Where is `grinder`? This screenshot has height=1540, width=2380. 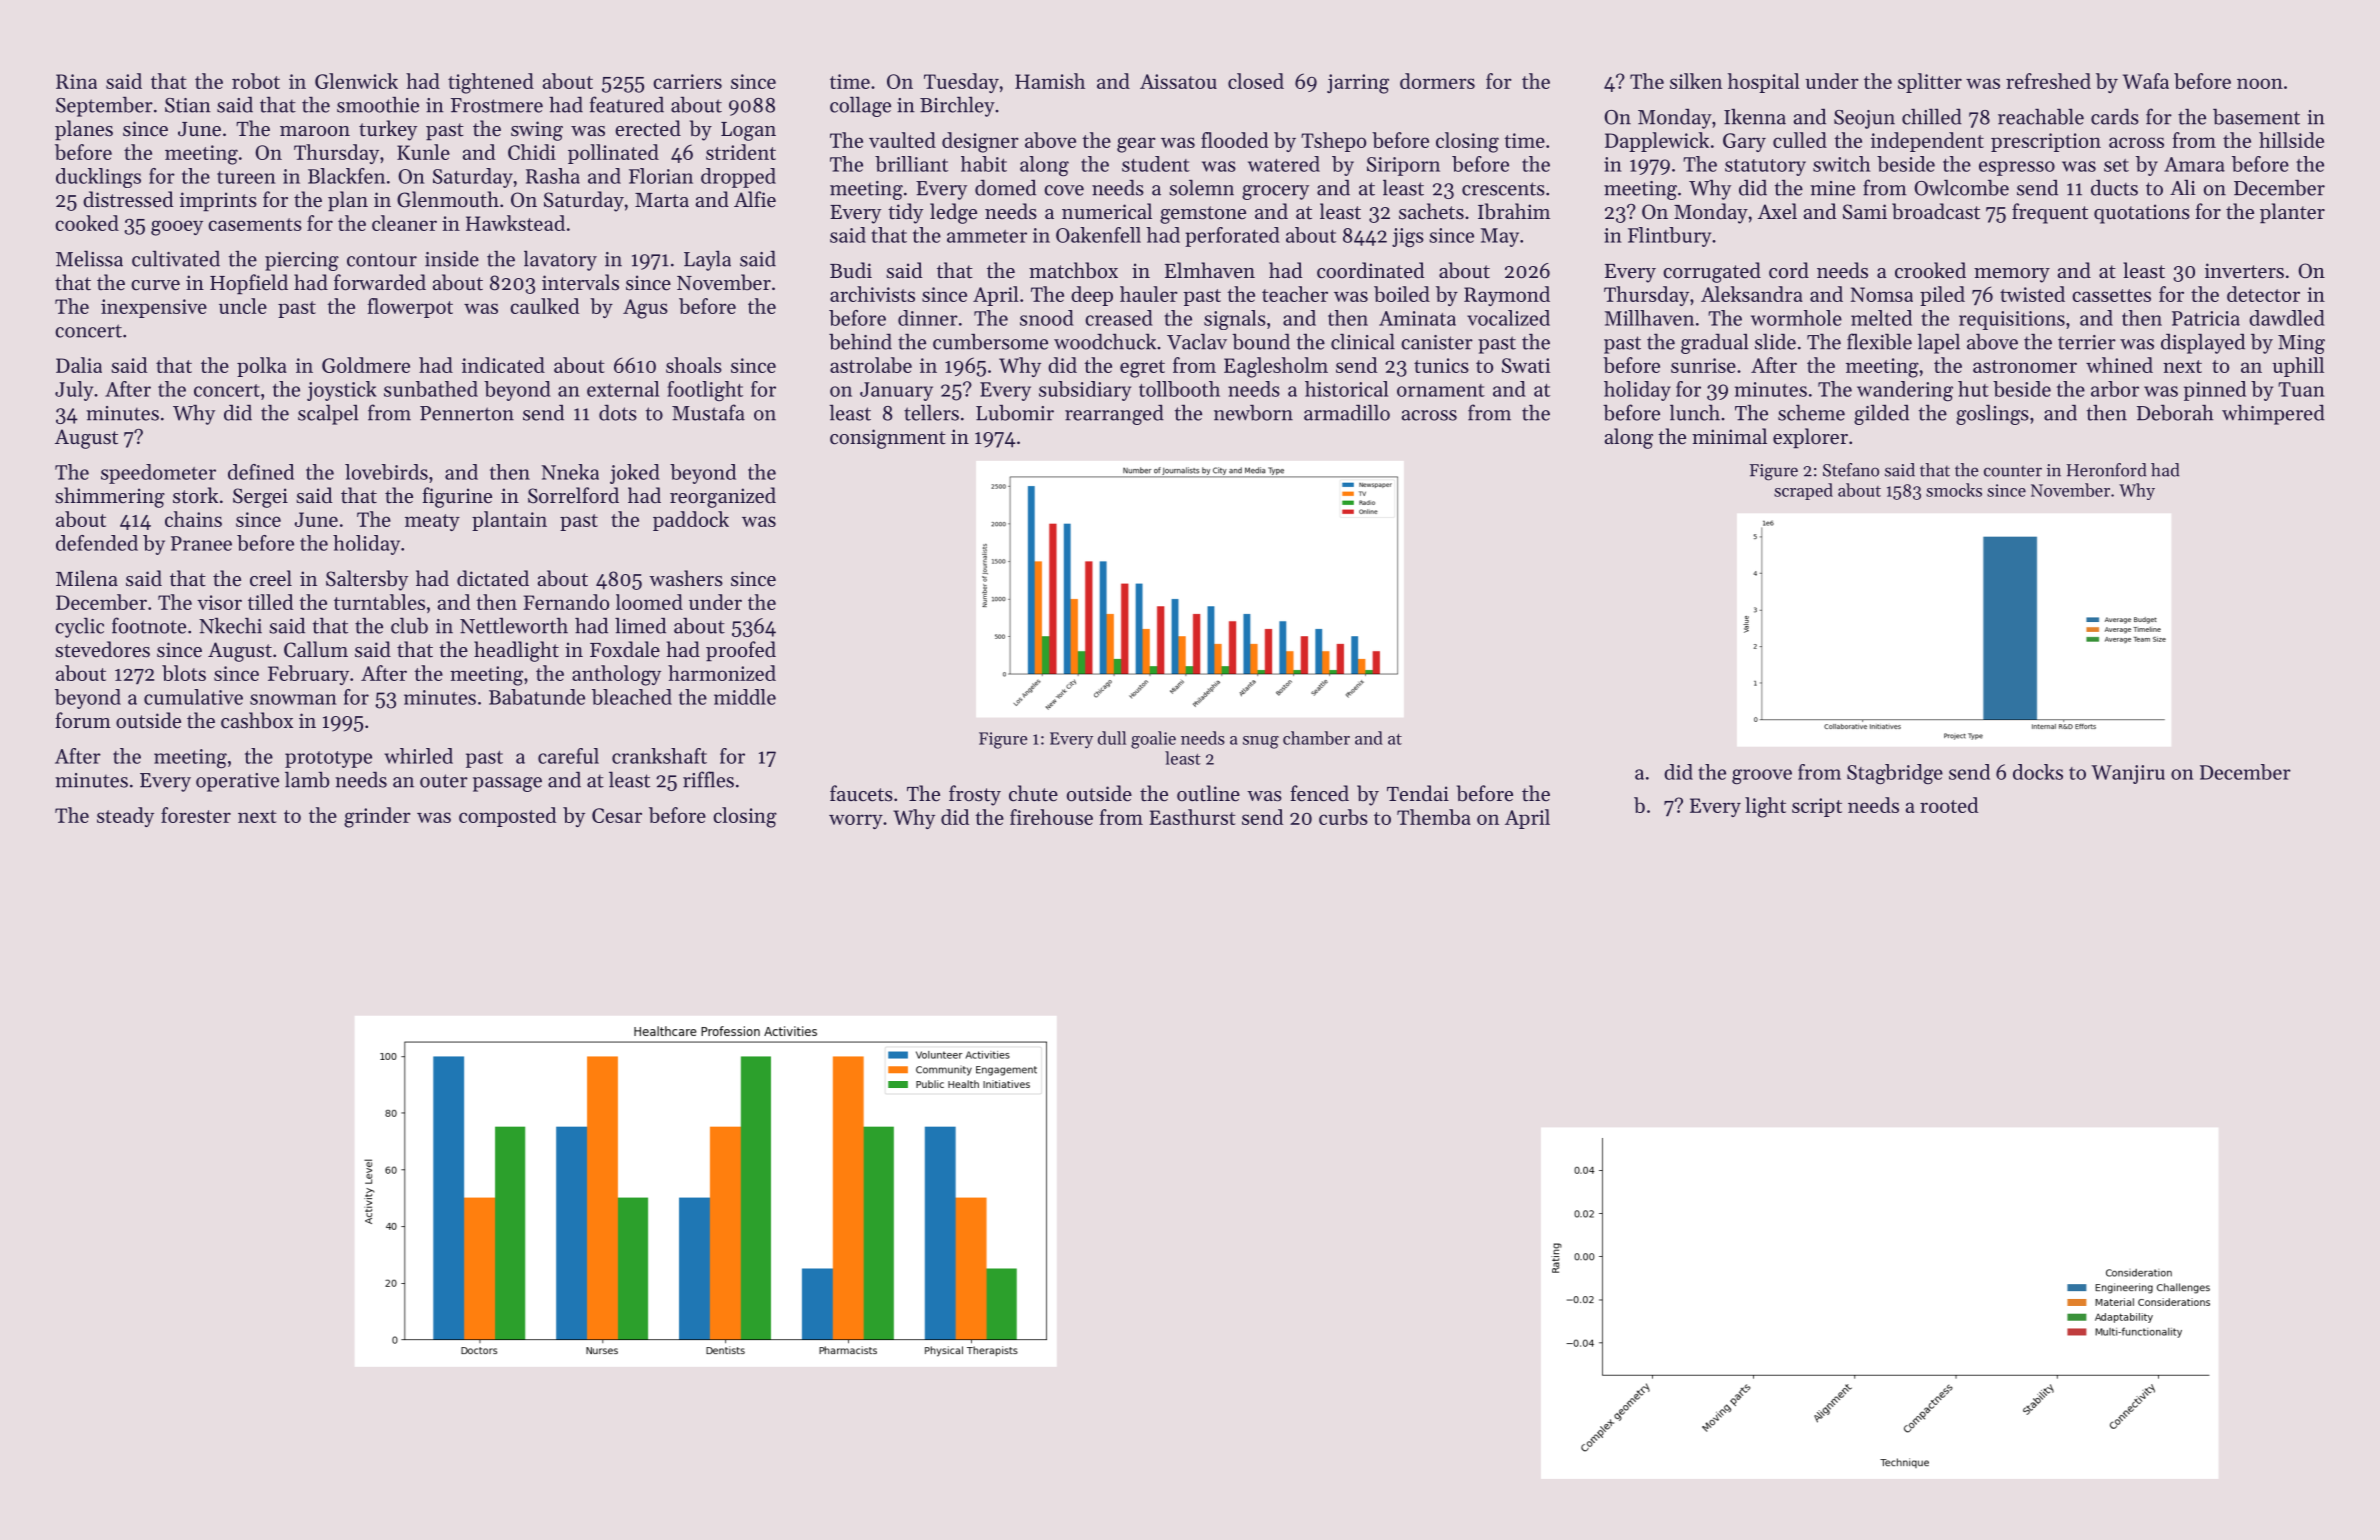
grinder is located at coordinates (377, 817).
